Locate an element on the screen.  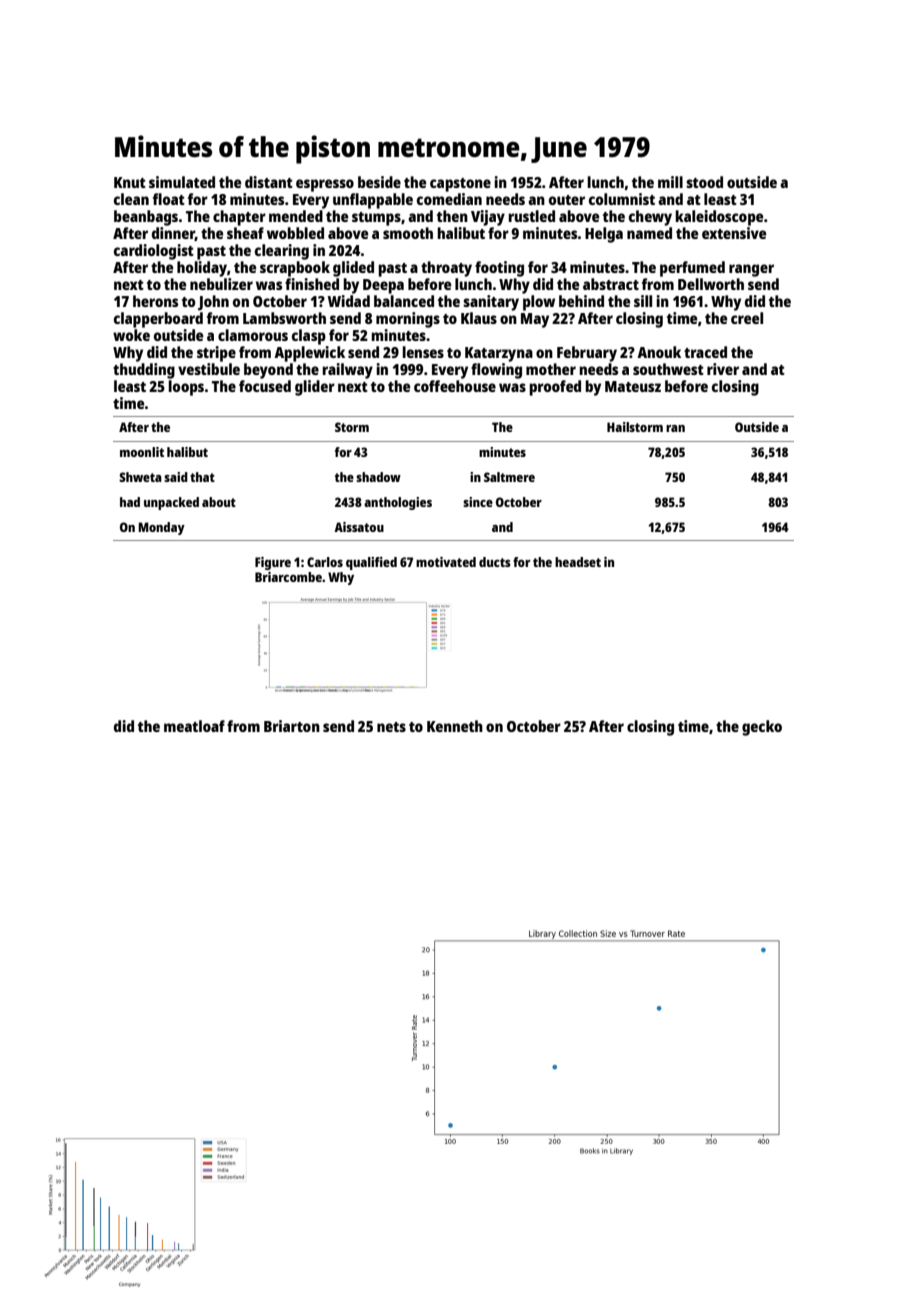
extensive is located at coordinates (734, 233).
